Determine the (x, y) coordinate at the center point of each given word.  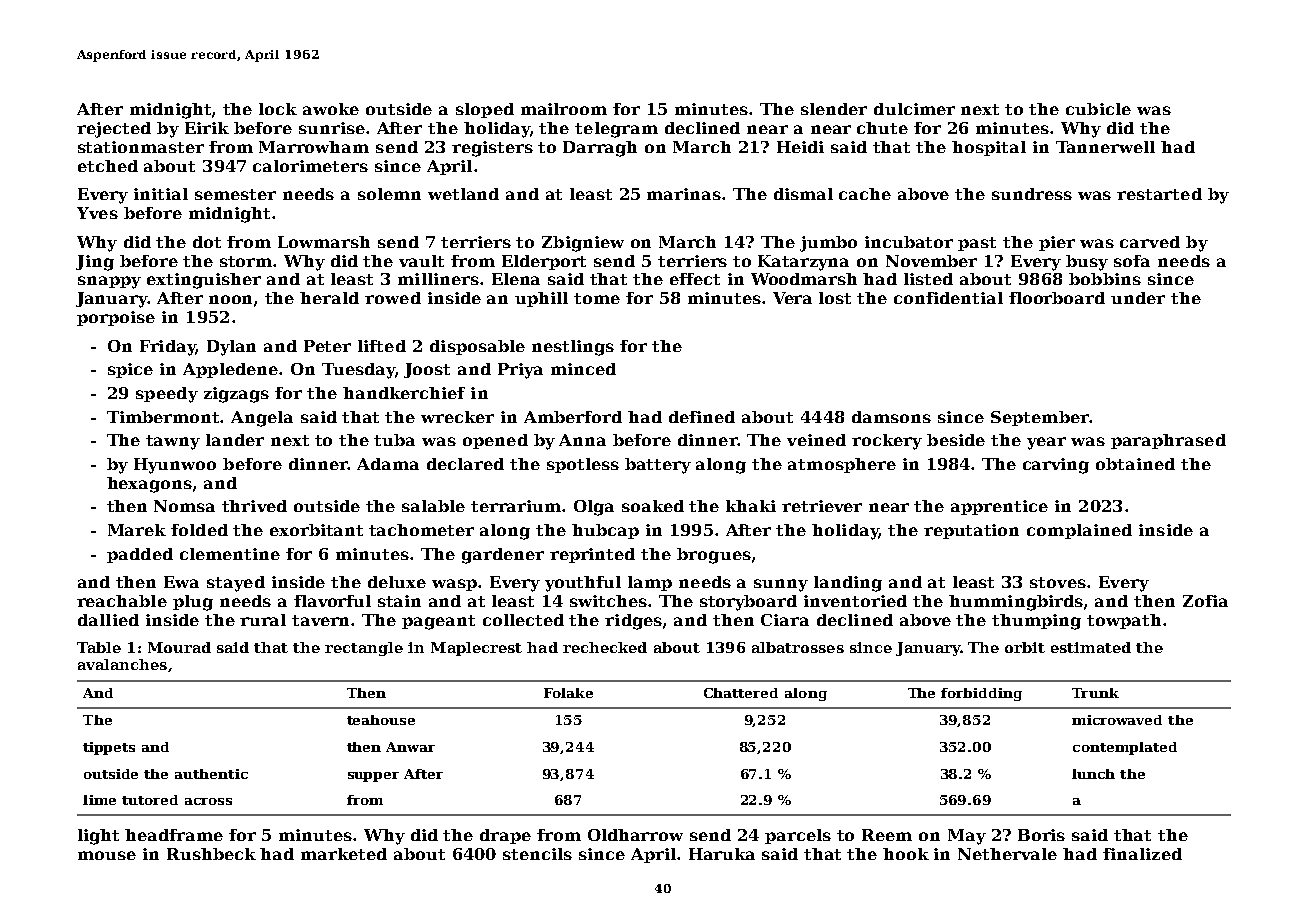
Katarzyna (803, 263)
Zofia (1205, 601)
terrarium (516, 506)
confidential (948, 298)
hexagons (149, 485)
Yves (97, 213)
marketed (344, 854)
